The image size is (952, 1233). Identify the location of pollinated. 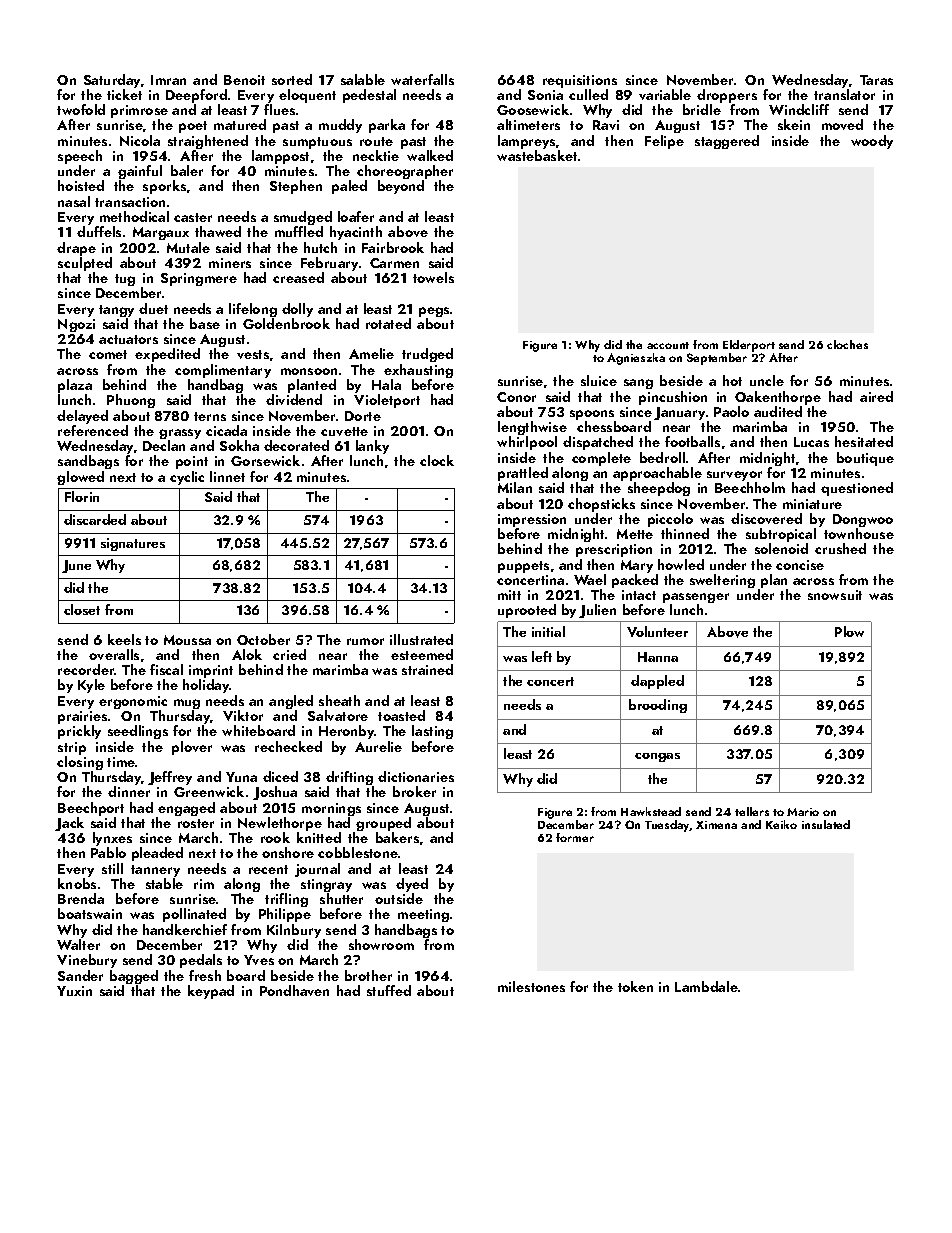
(194, 915).
